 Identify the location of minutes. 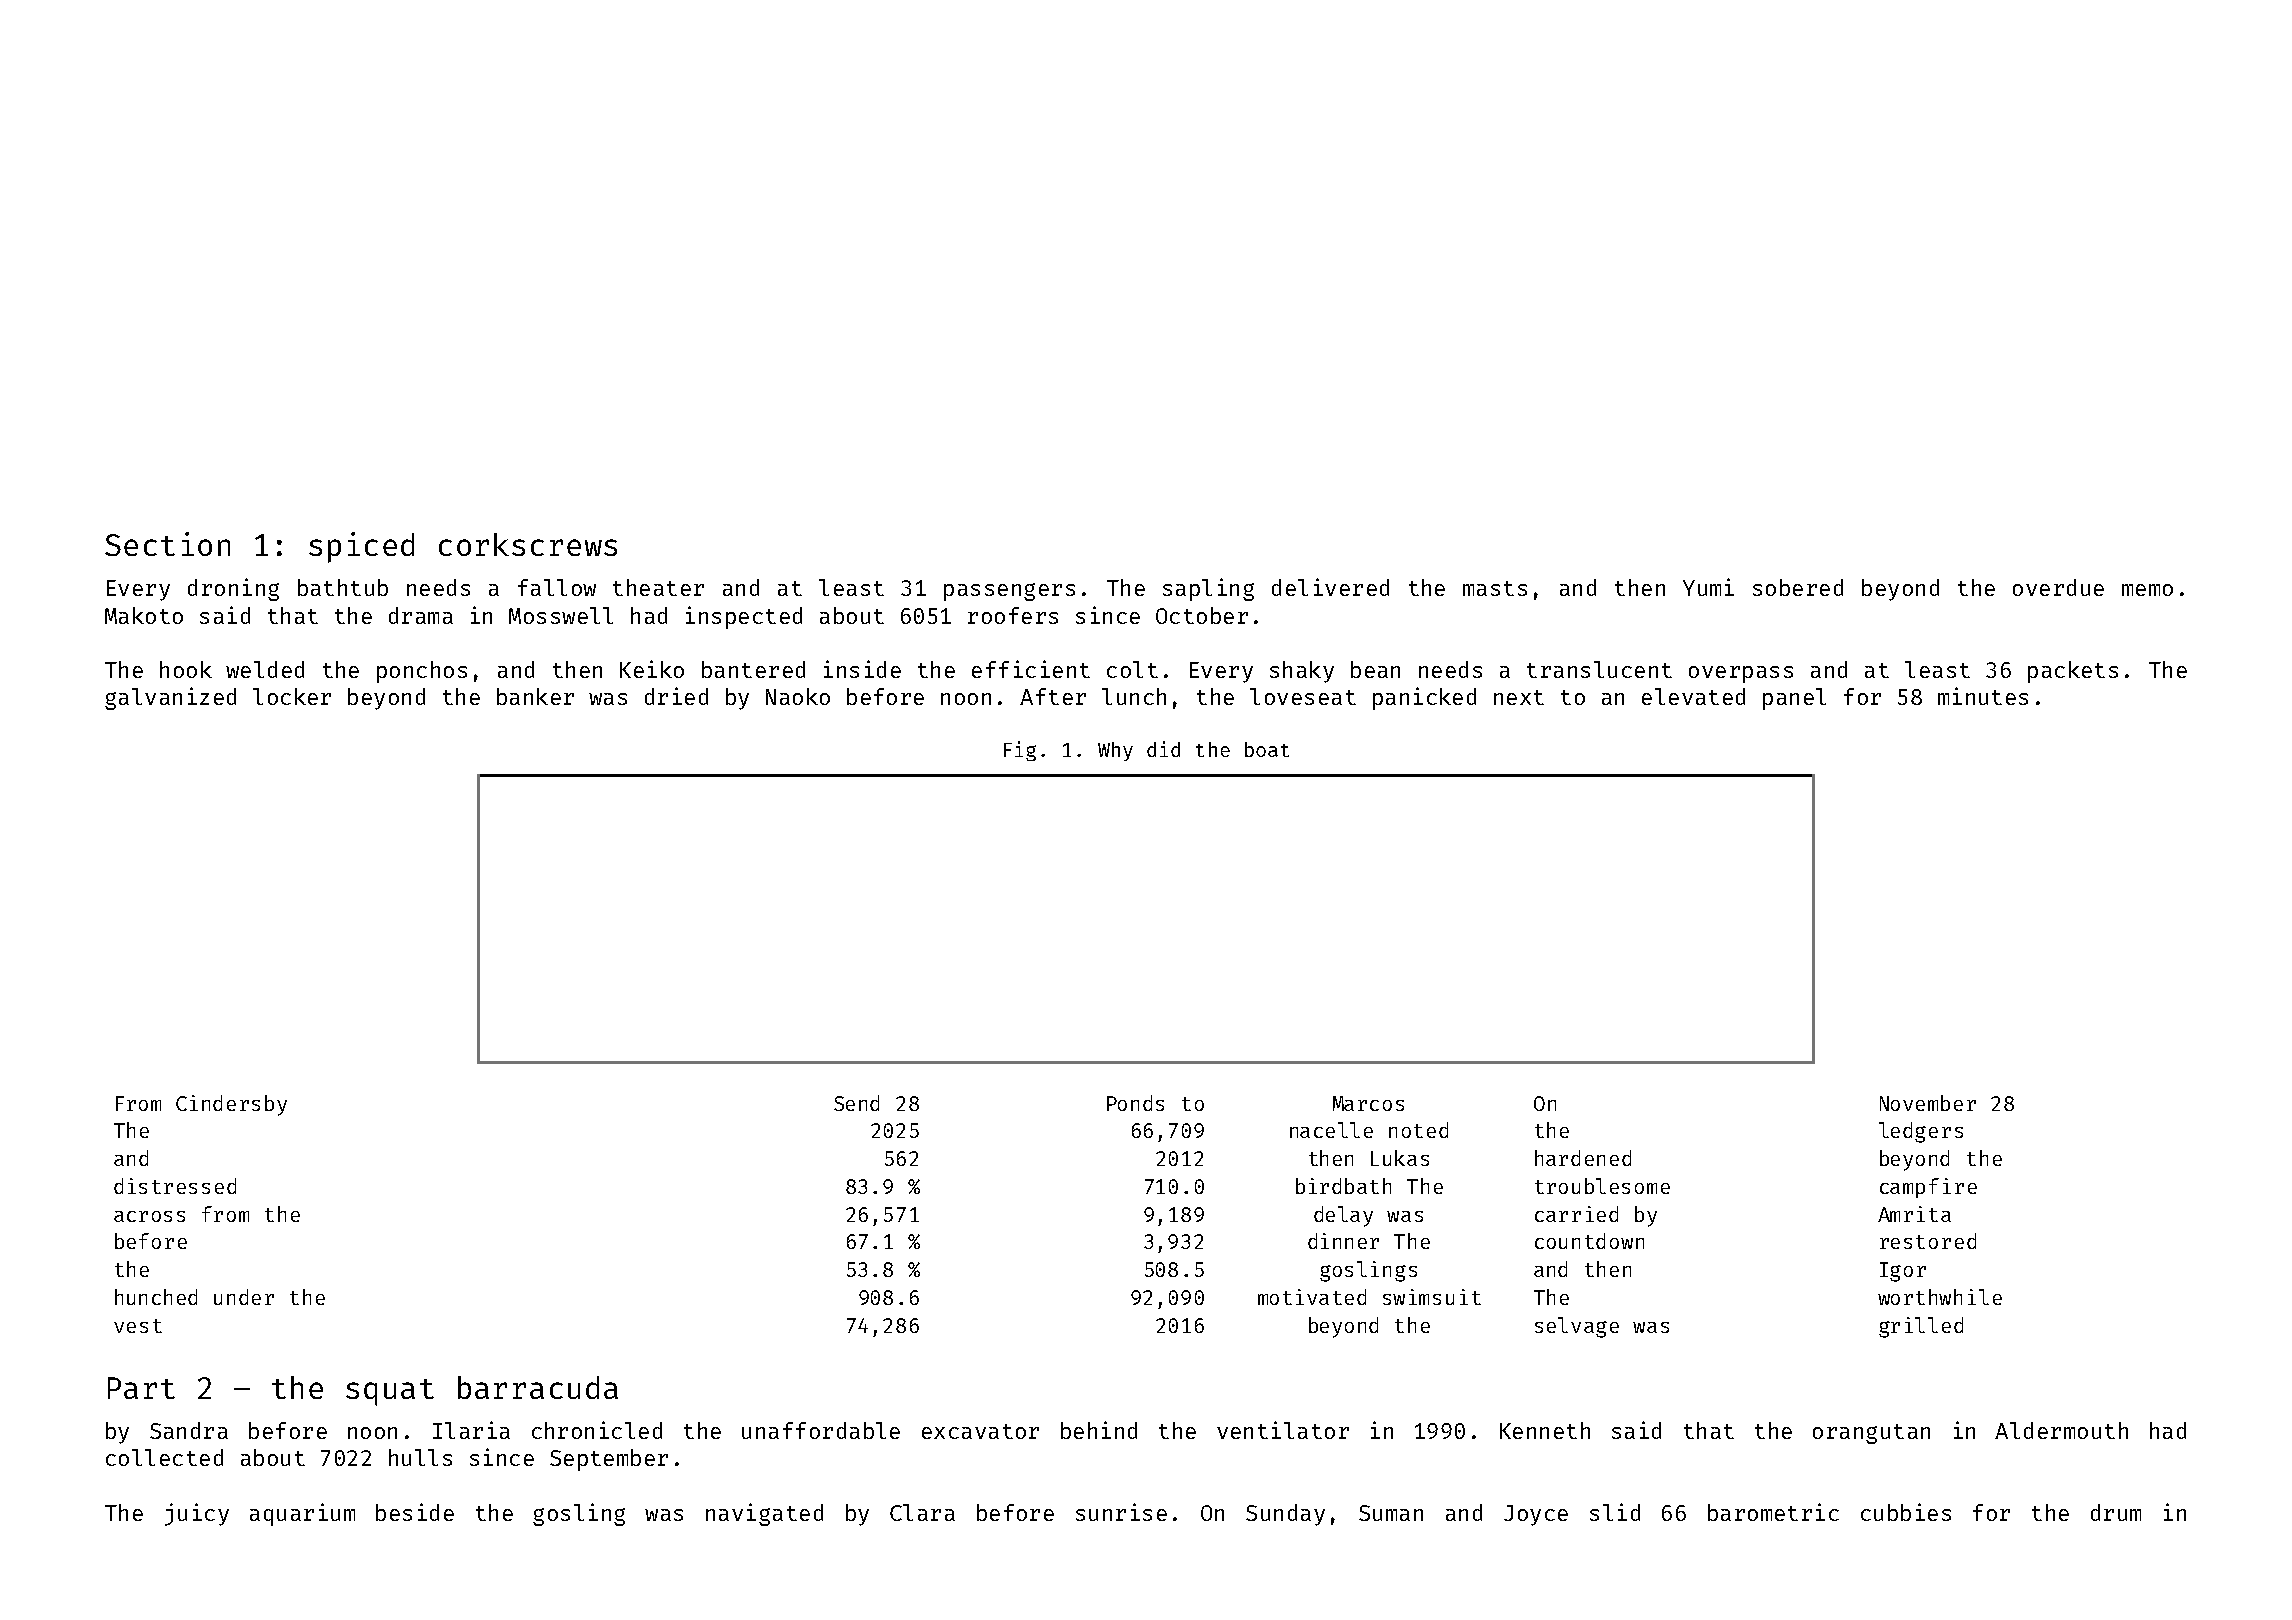
(1983, 696).
